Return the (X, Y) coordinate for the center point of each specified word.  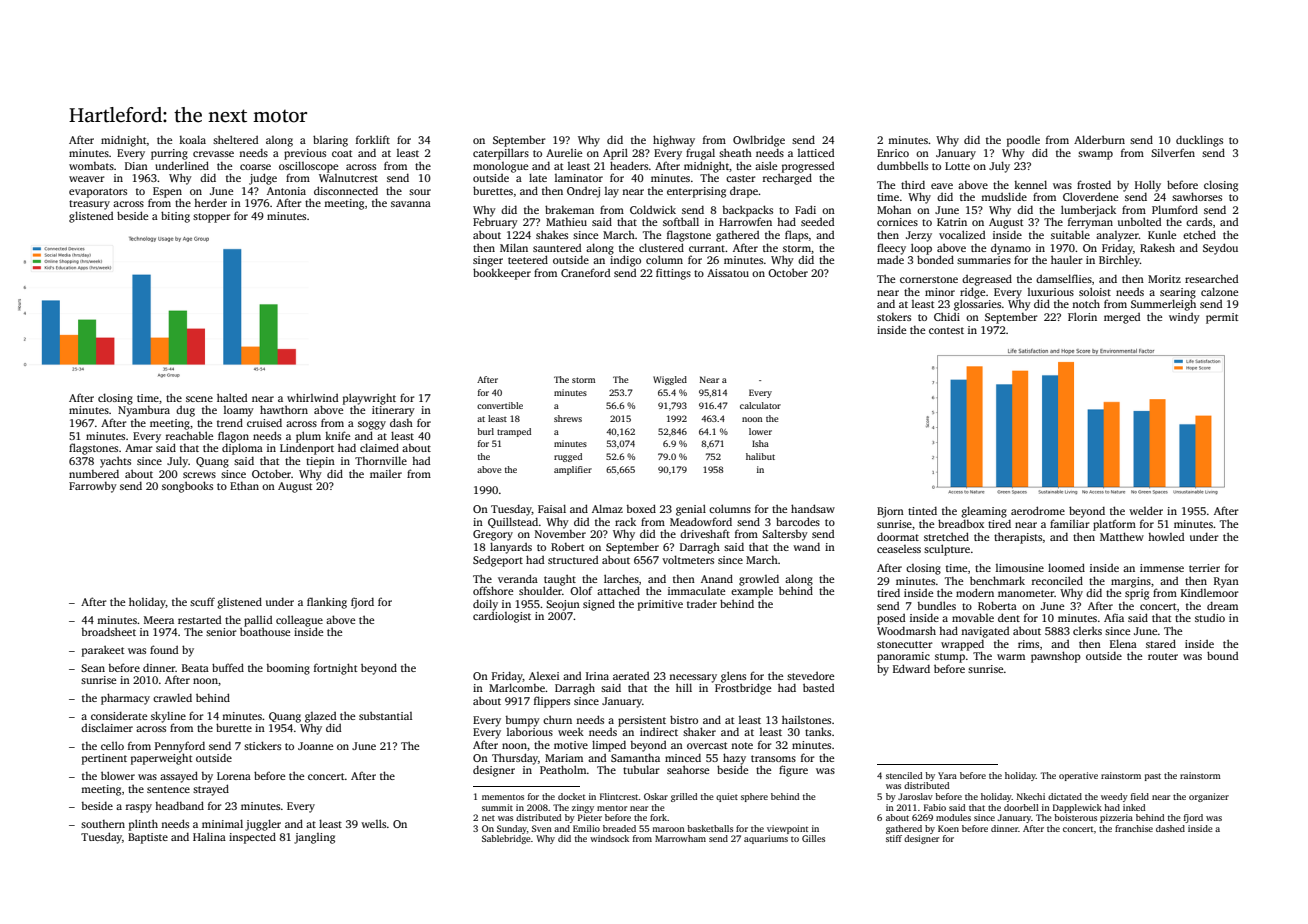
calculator (760, 405)
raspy (139, 808)
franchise (1134, 828)
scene (199, 399)
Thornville (381, 460)
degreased (987, 280)
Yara (947, 775)
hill (684, 687)
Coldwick (653, 209)
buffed (228, 667)
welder (1146, 510)
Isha (760, 443)
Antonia (286, 191)
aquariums (766, 839)
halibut (760, 456)
